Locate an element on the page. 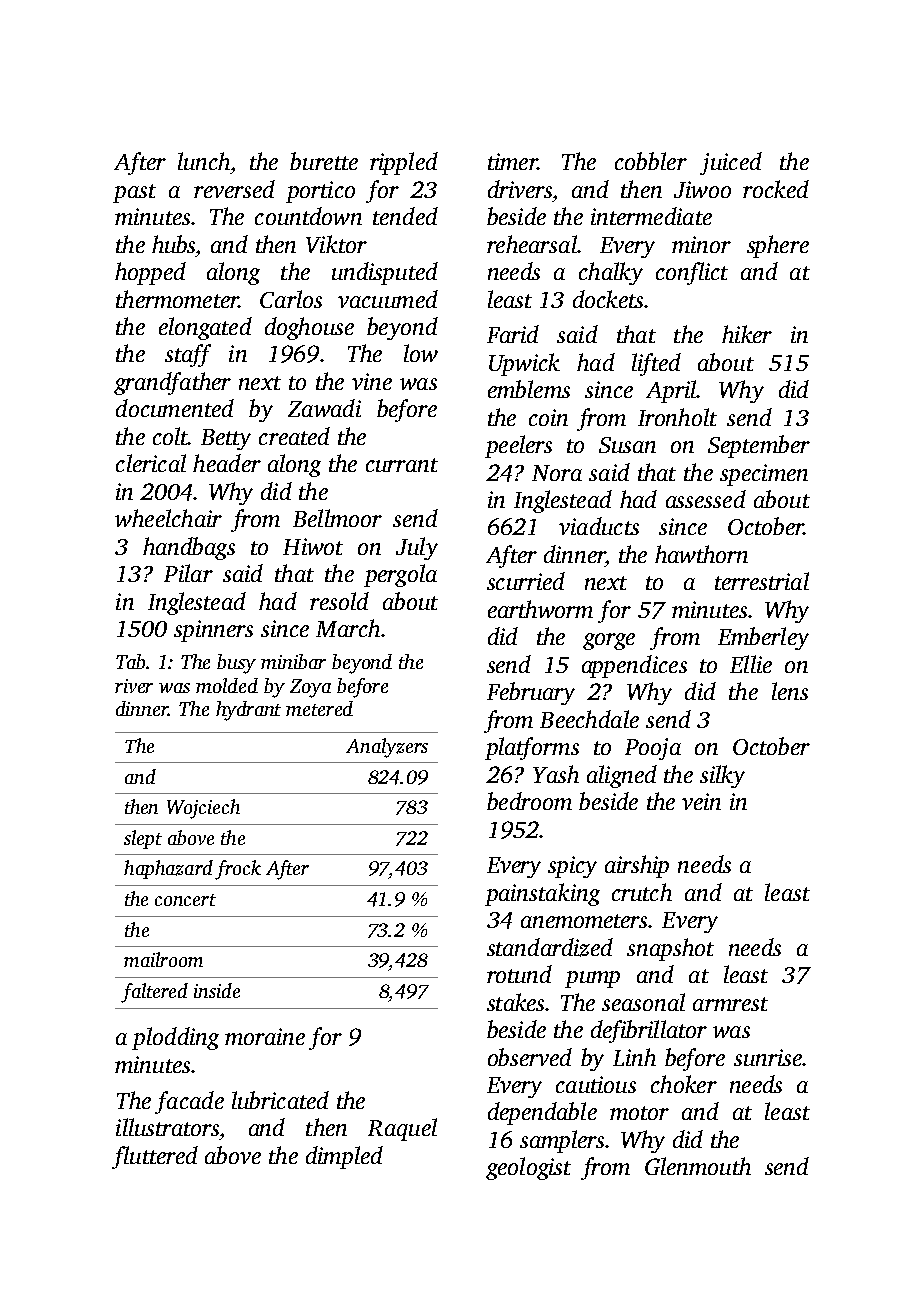  fluttered is located at coordinates (155, 1157).
